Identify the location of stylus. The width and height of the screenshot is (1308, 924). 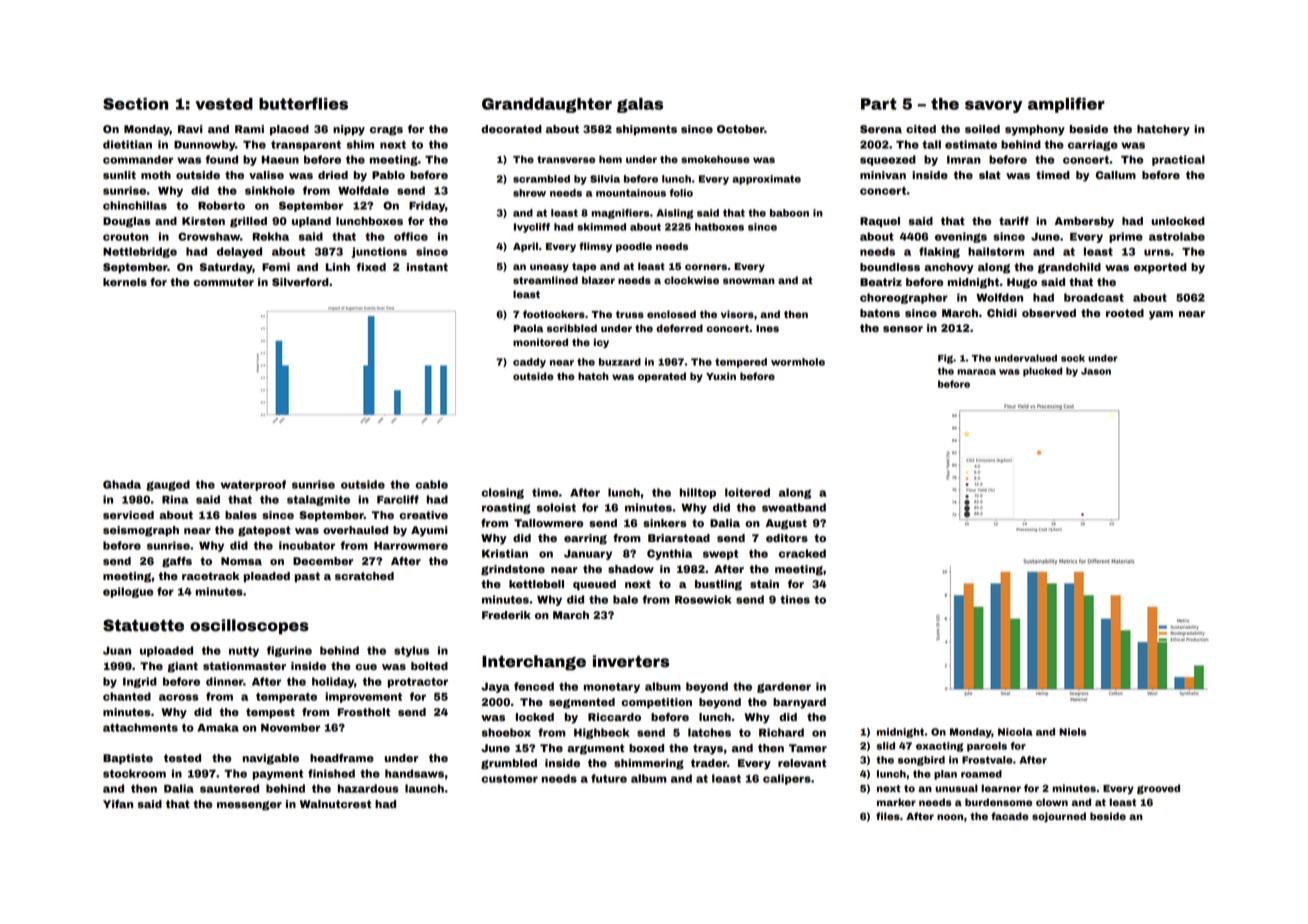
(411, 651).
